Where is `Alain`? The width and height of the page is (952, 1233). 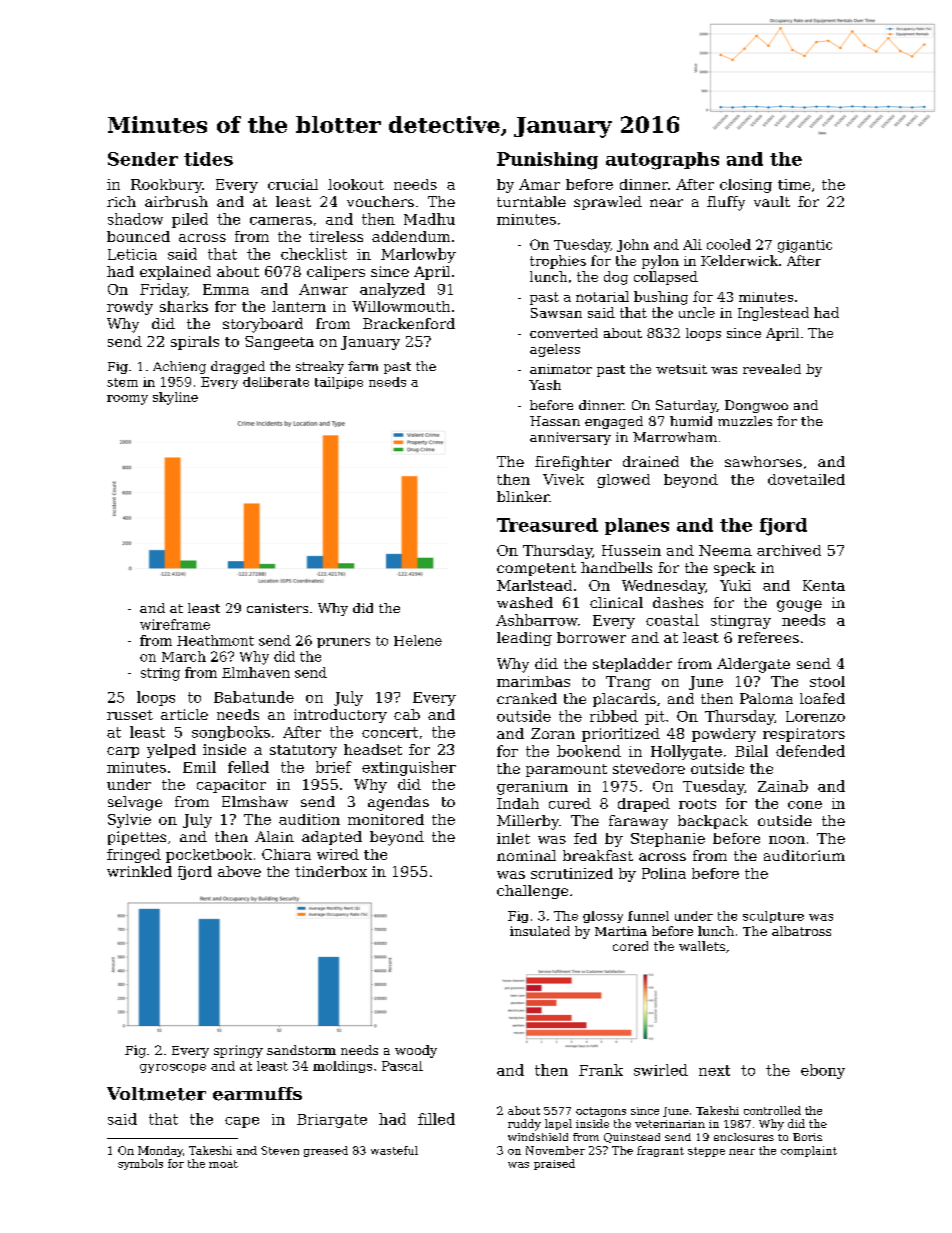 Alain is located at coordinates (274, 836).
